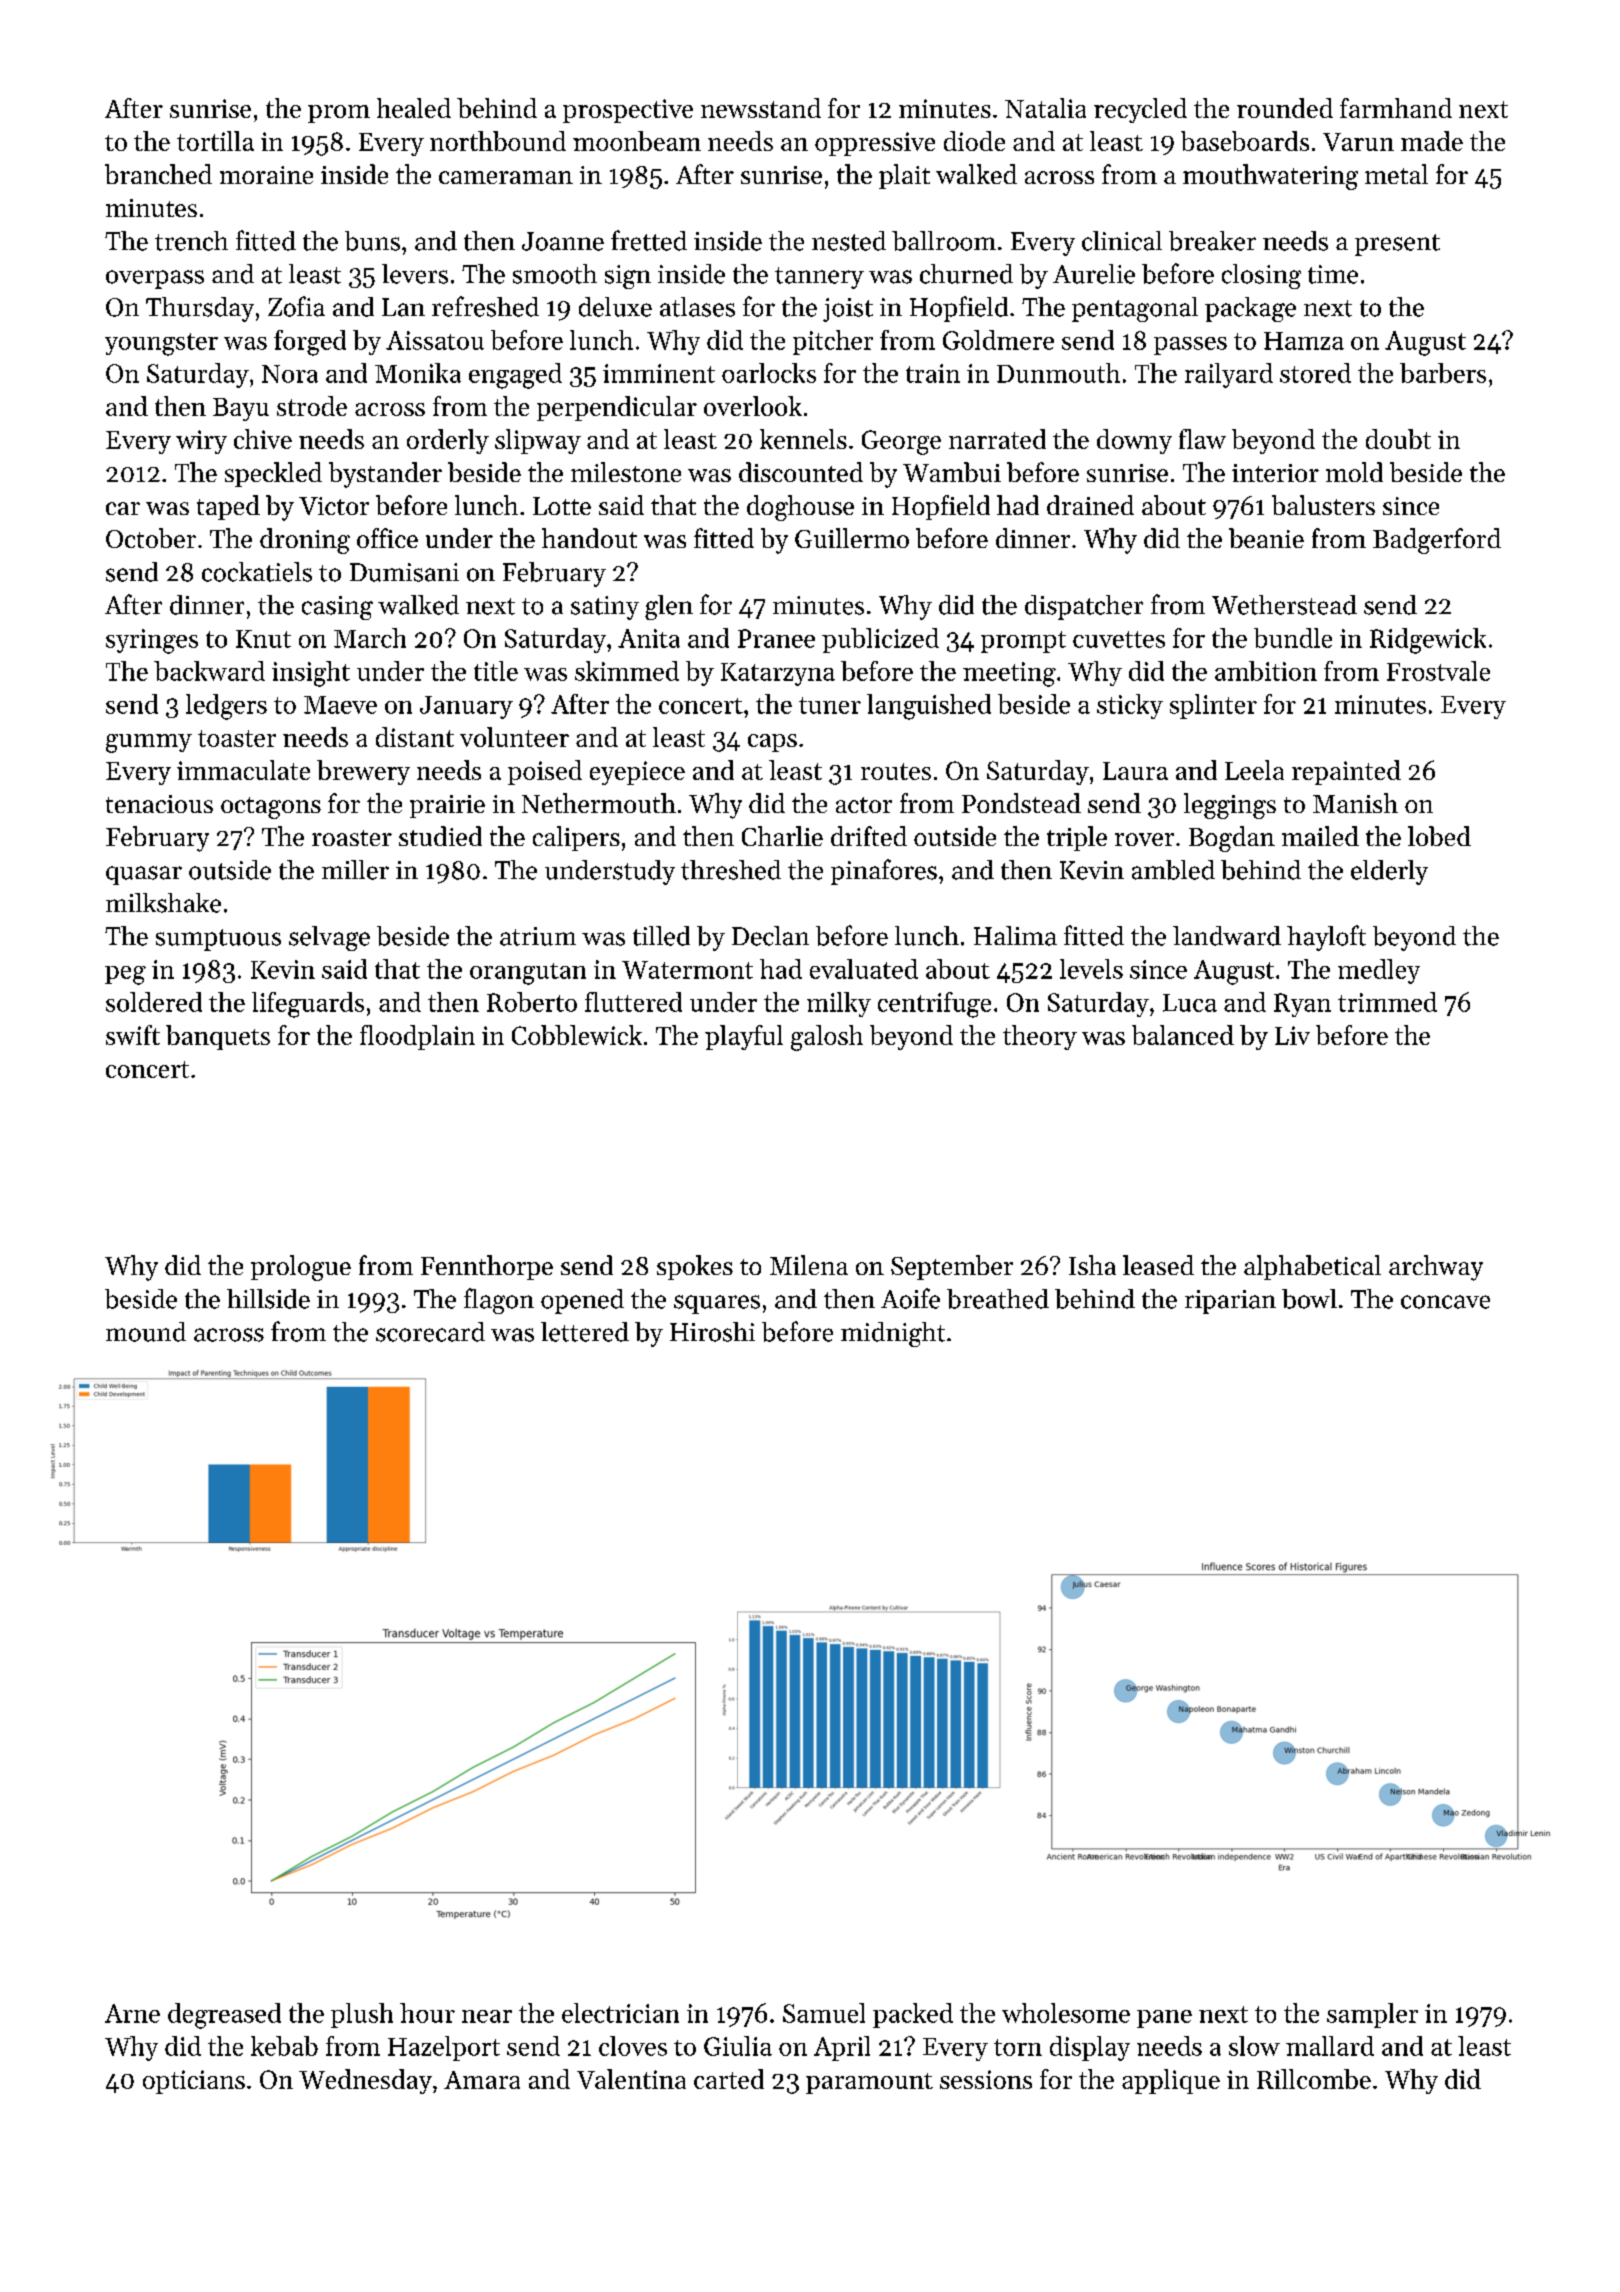 Image resolution: width=1620 pixels, height=2292 pixels. Describe the element at coordinates (224, 2016) in the image. I see `degreased` at that location.
